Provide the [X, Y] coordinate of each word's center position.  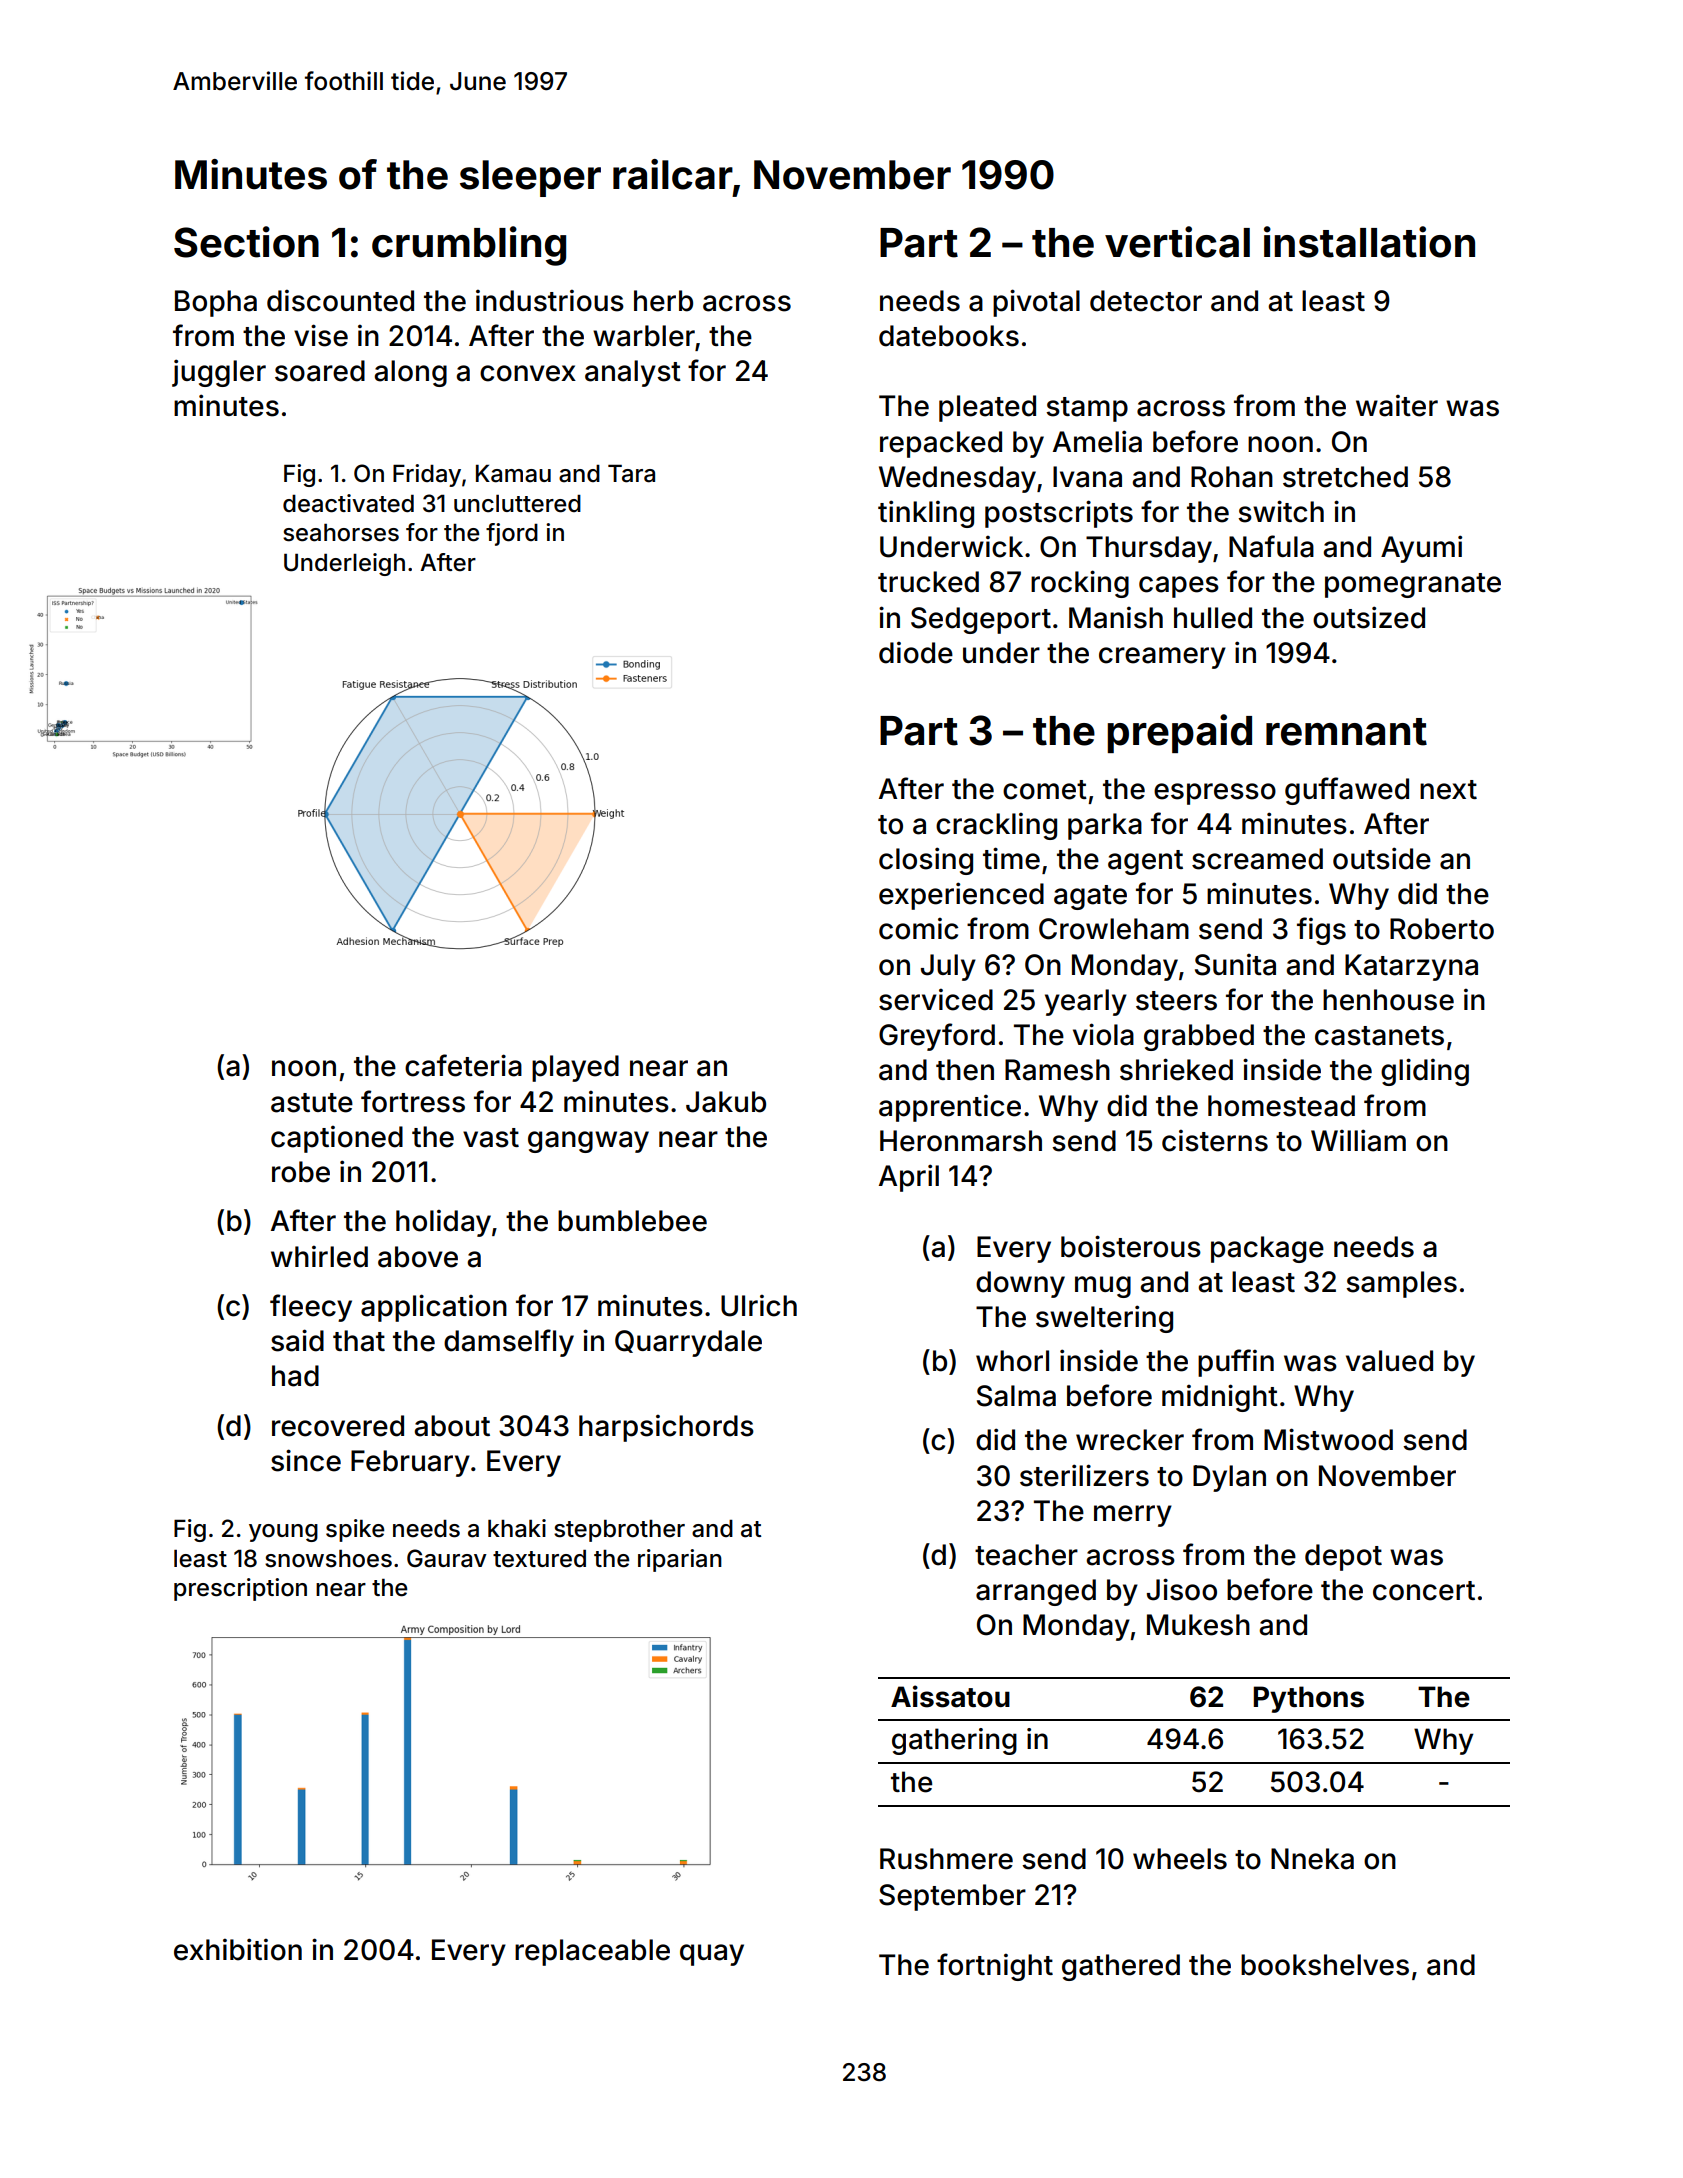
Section [246, 242]
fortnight [995, 1967]
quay [712, 1955]
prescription [240, 1589]
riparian [680, 1560]
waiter [1397, 405]
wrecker [1130, 1440]
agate [1090, 897]
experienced [961, 896]
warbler [644, 336]
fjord [512, 534]
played [575, 1068]
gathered [1121, 1967]
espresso [1215, 794]
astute [312, 1103]
